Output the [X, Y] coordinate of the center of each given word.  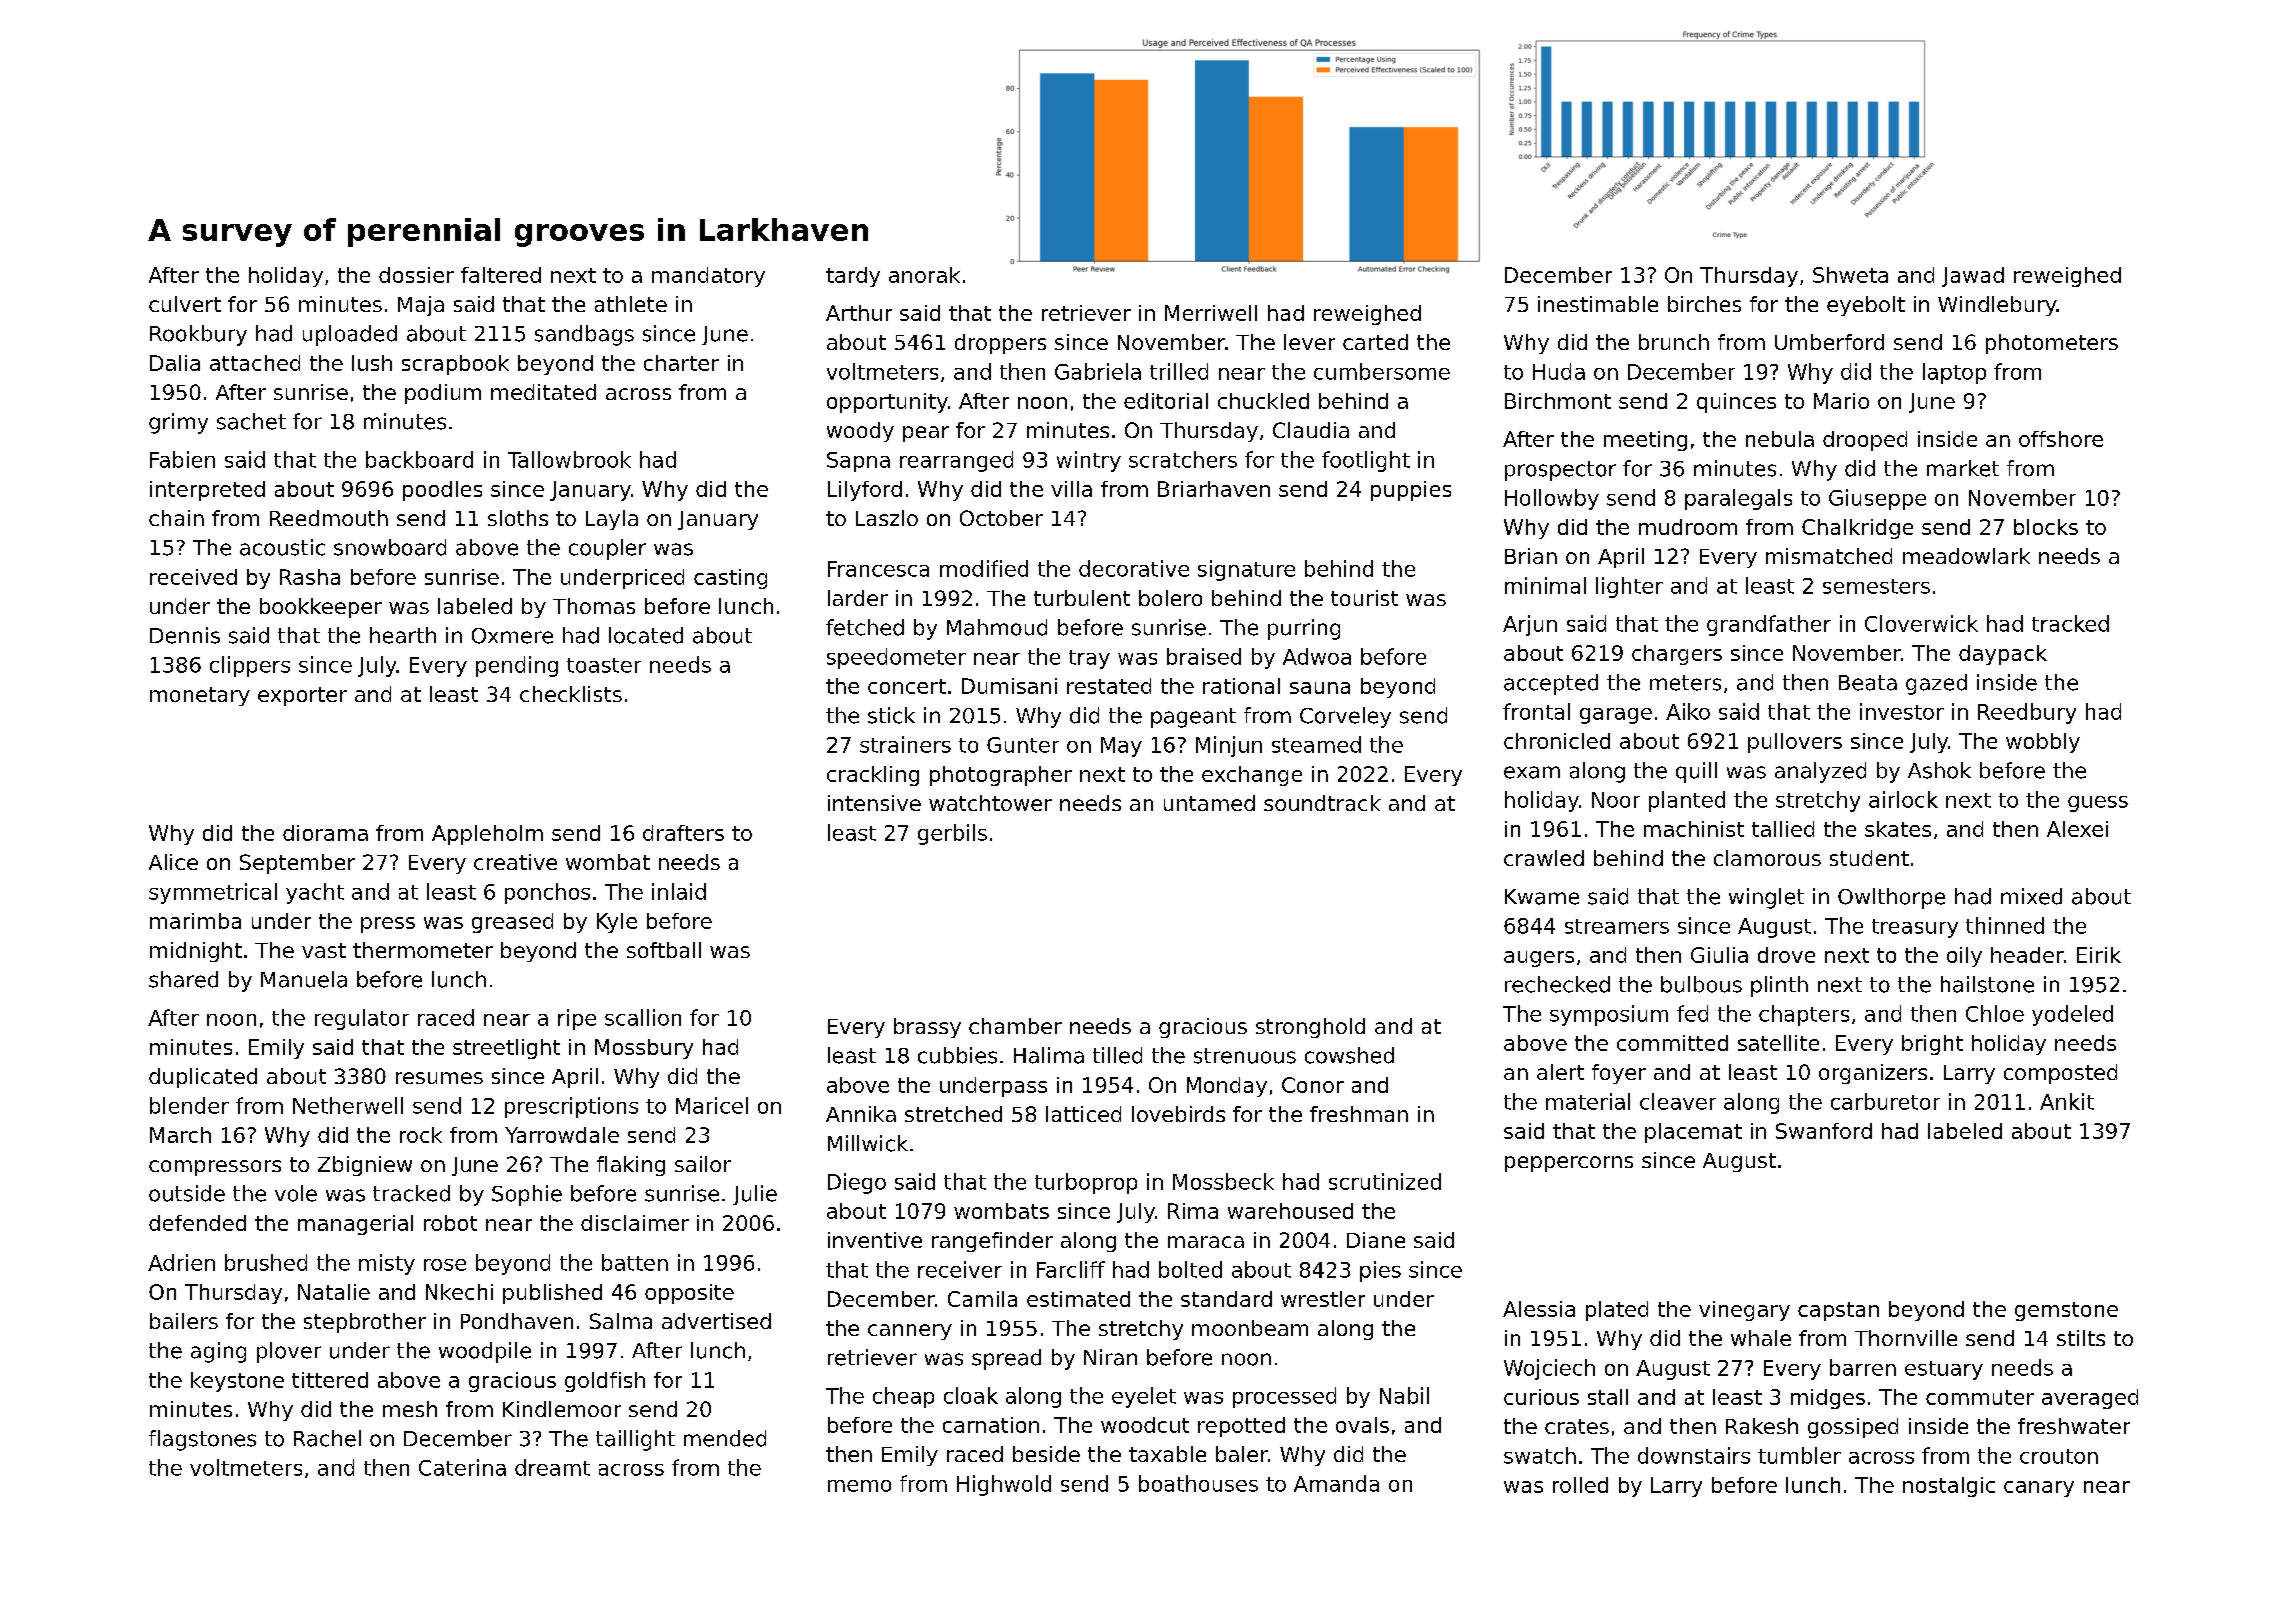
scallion [643, 1017]
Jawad [1973, 277]
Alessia [1539, 1309]
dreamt [552, 1467]
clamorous [1767, 858]
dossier [416, 275]
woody [860, 432]
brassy [927, 1028]
